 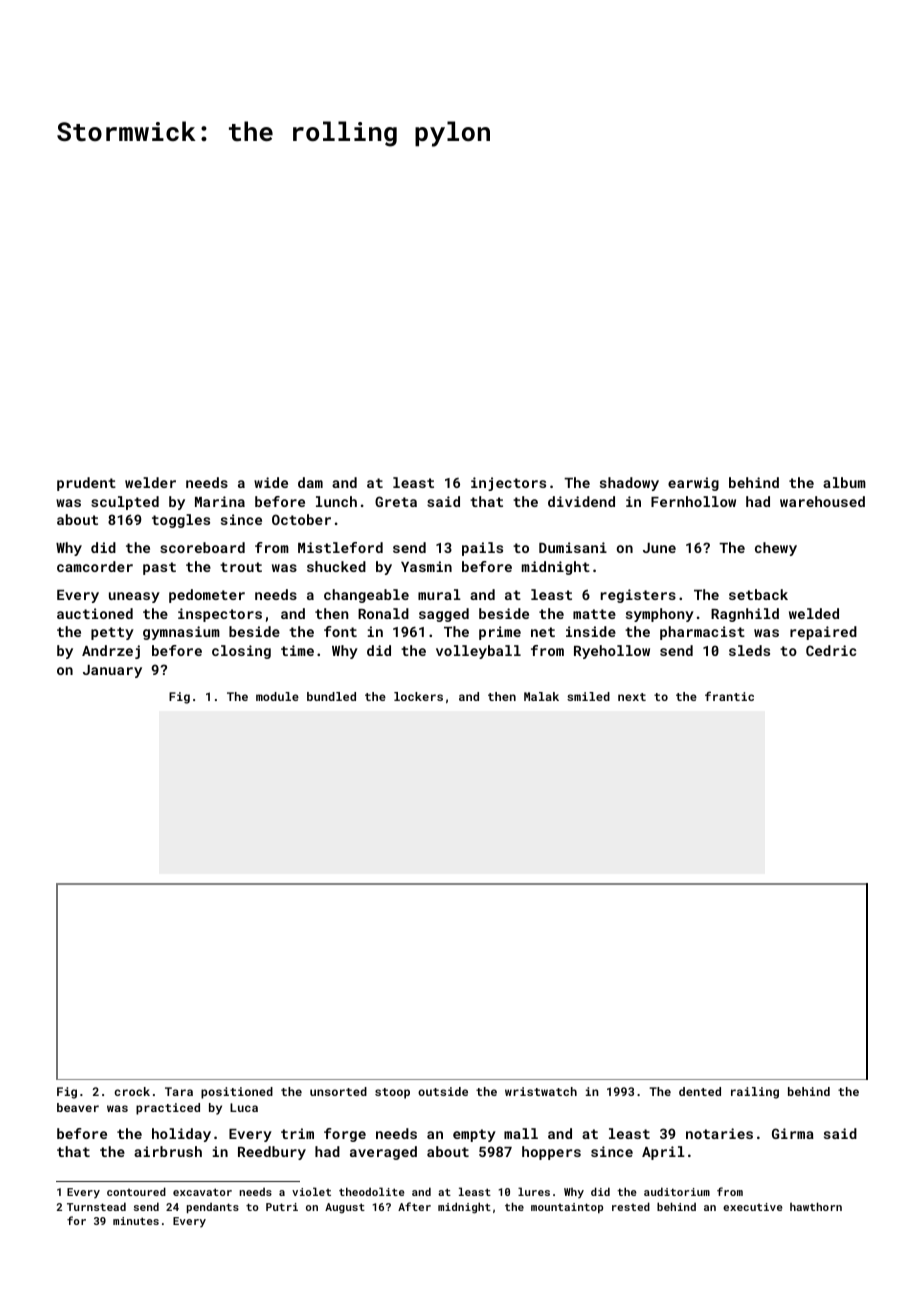 What do you see at coordinates (136, 1191) in the page?
I see `contoured` at bounding box center [136, 1191].
